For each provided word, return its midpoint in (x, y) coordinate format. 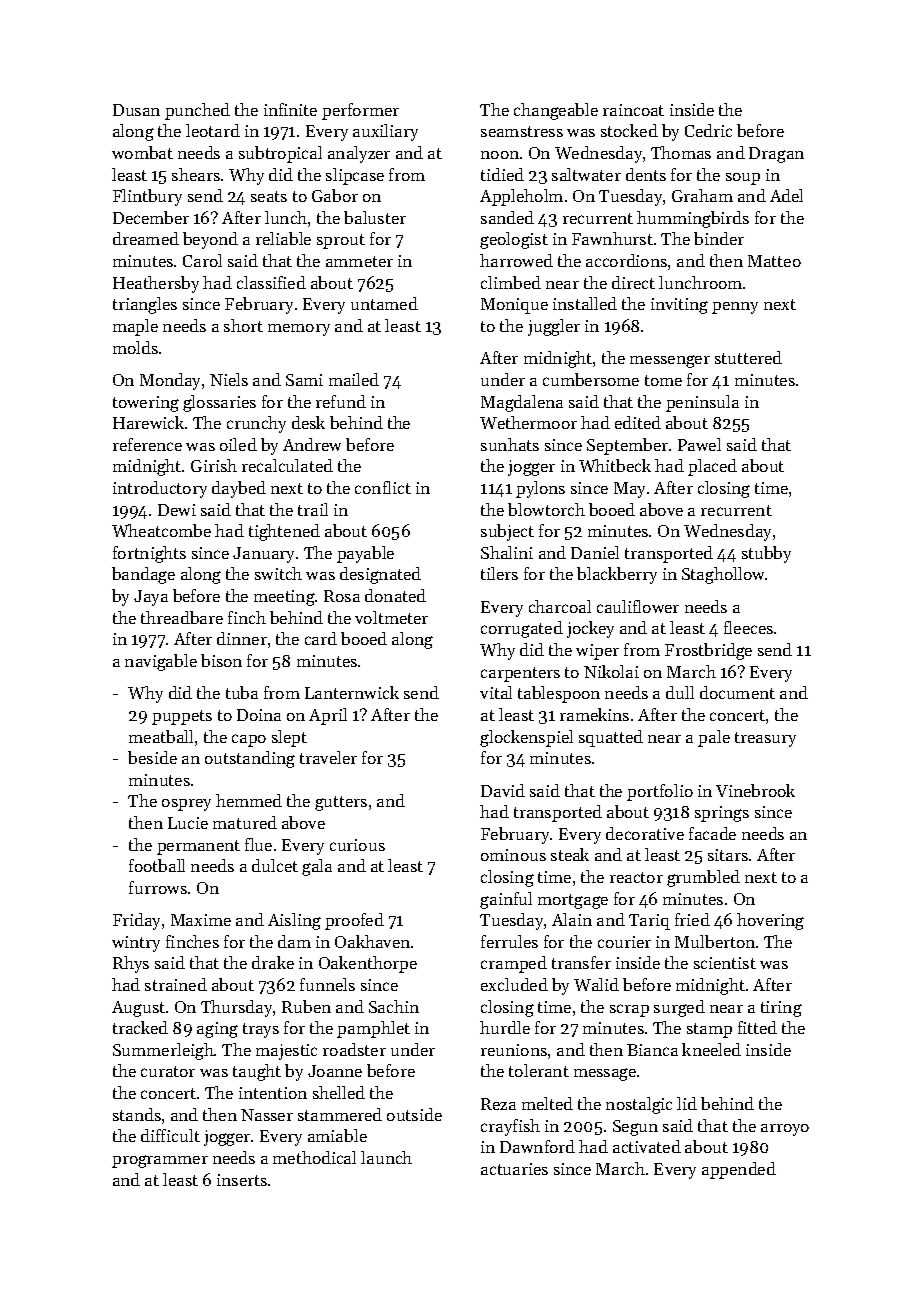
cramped (514, 964)
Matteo (774, 261)
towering (146, 404)
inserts (242, 1180)
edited (638, 422)
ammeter (359, 261)
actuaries (514, 1169)
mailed (354, 379)
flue (258, 844)
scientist (725, 963)
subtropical (280, 154)
